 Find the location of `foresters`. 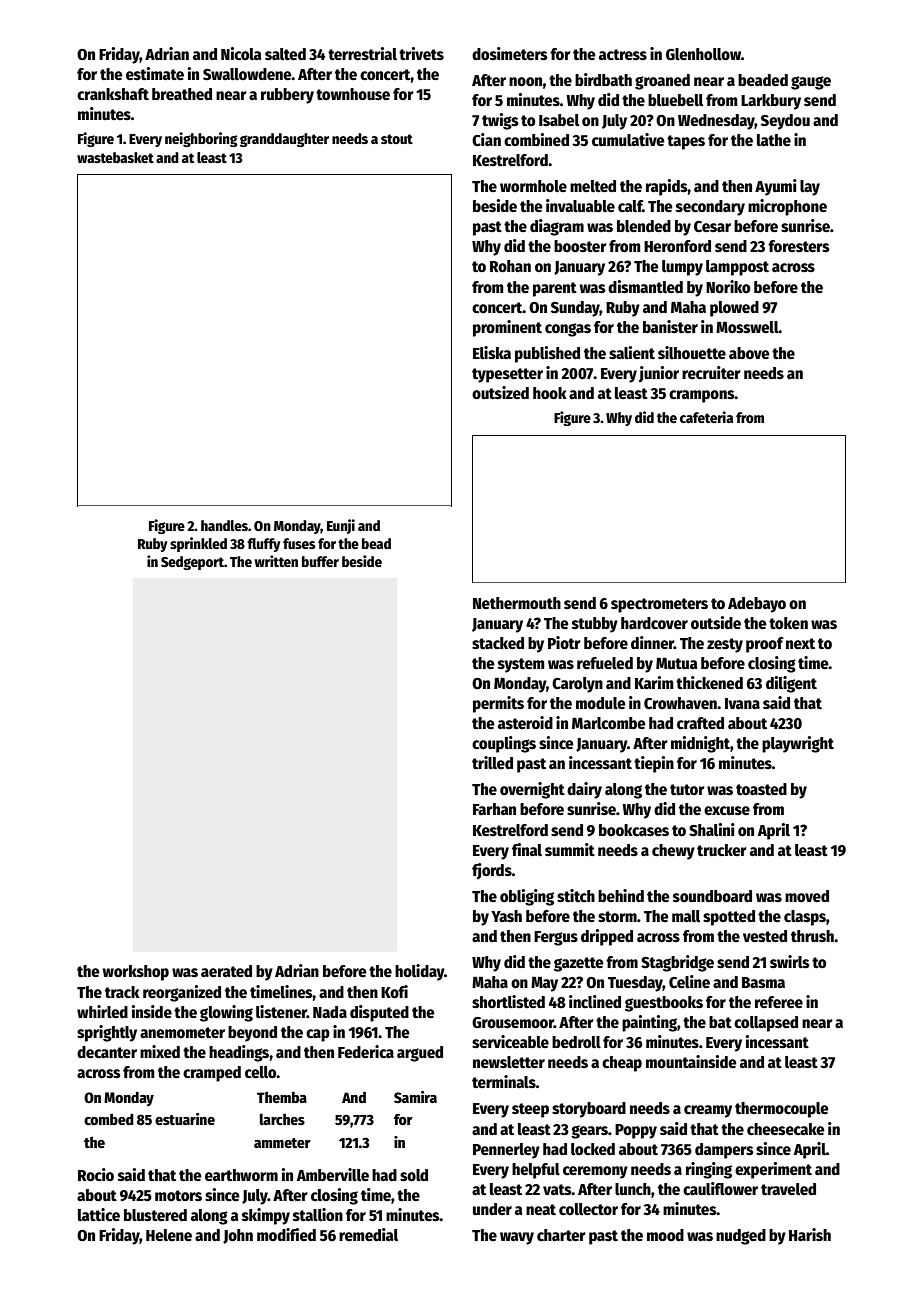

foresters is located at coordinates (799, 246).
